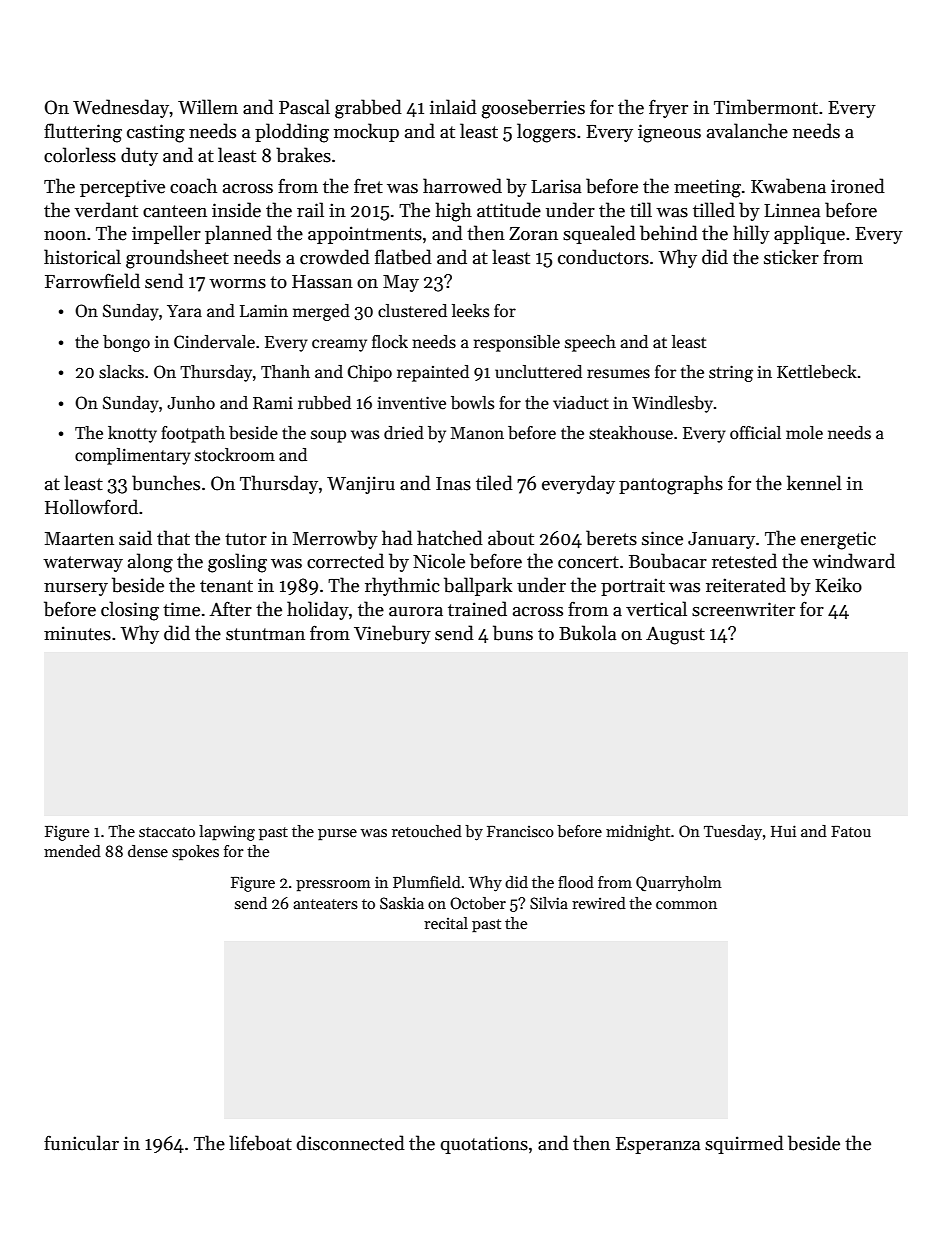 Image resolution: width=952 pixels, height=1233 pixels. I want to click on quotations, so click(484, 1145).
